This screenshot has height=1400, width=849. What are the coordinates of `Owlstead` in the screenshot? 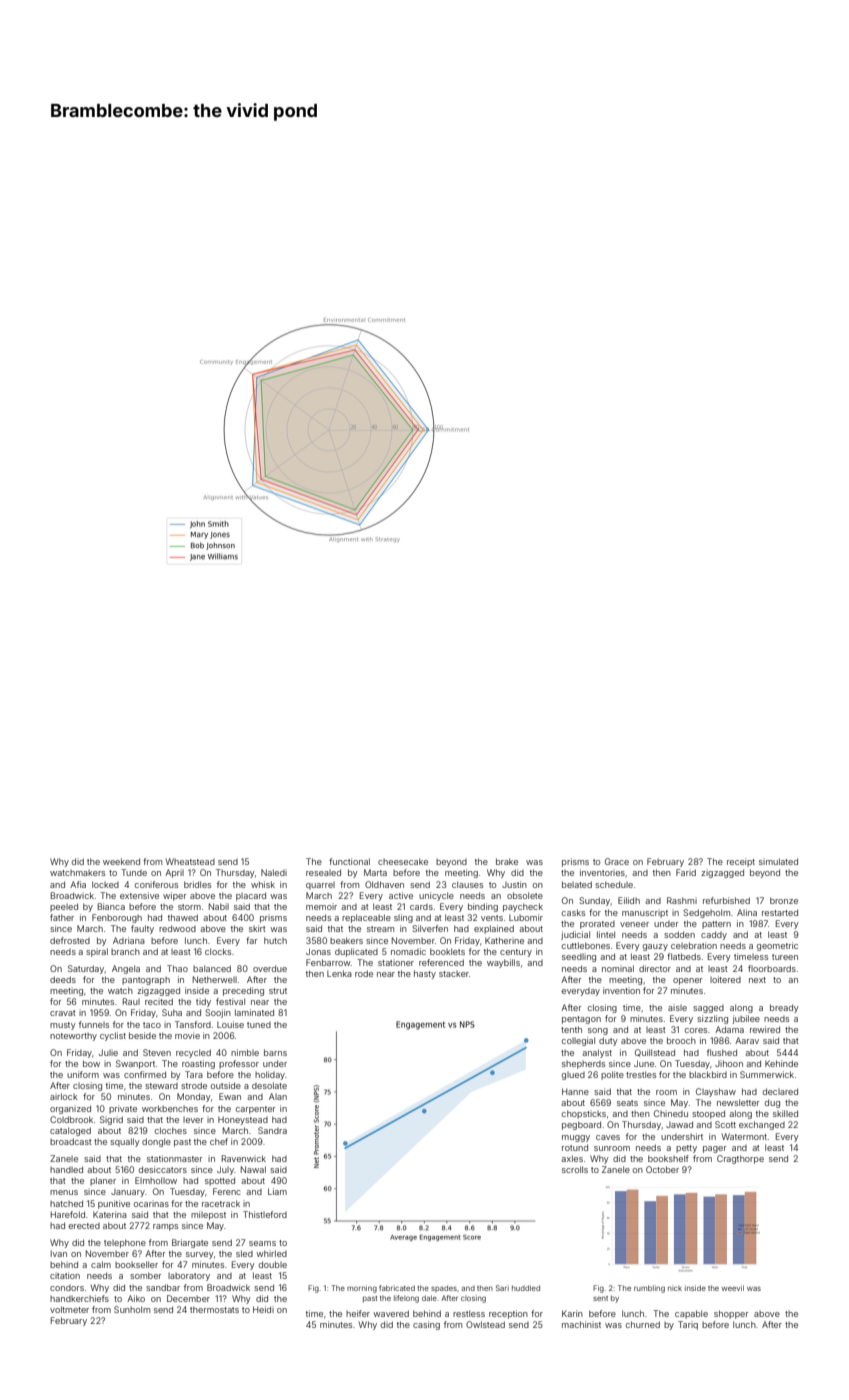 It's located at (485, 1324).
